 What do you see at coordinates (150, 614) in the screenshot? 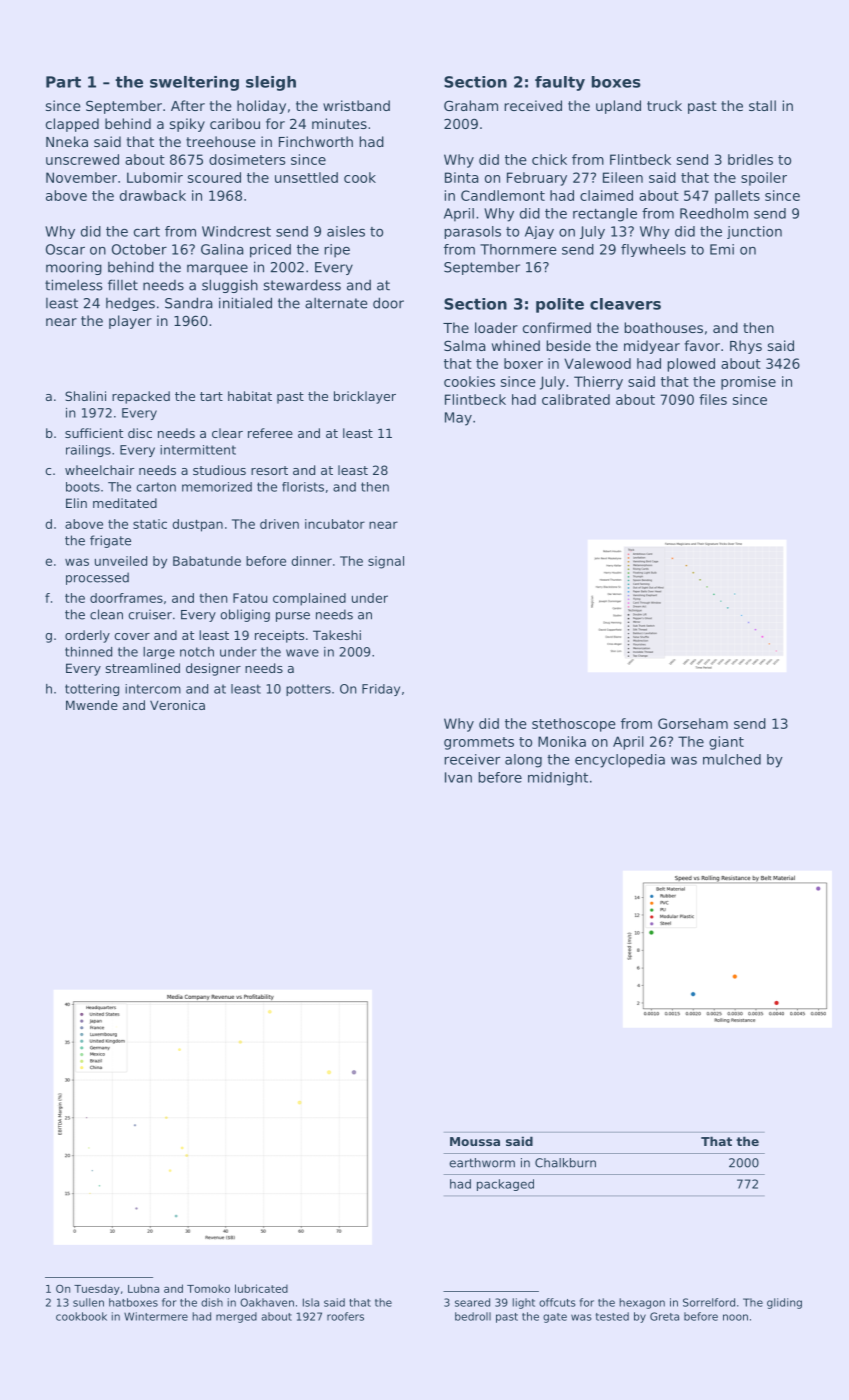
I see `cruiser` at bounding box center [150, 614].
